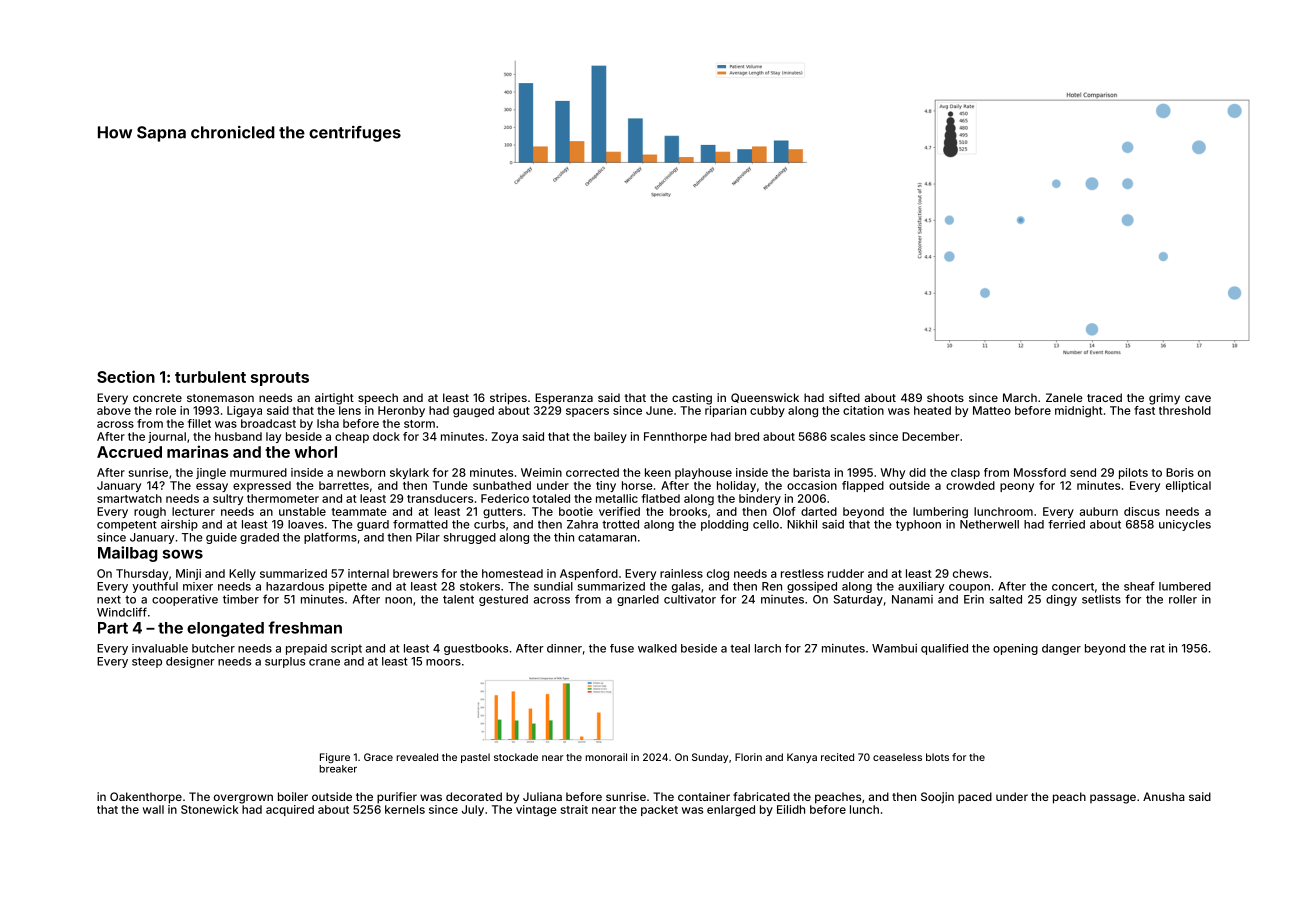 This page has width=1308, height=924. I want to click on stripes, so click(508, 399).
